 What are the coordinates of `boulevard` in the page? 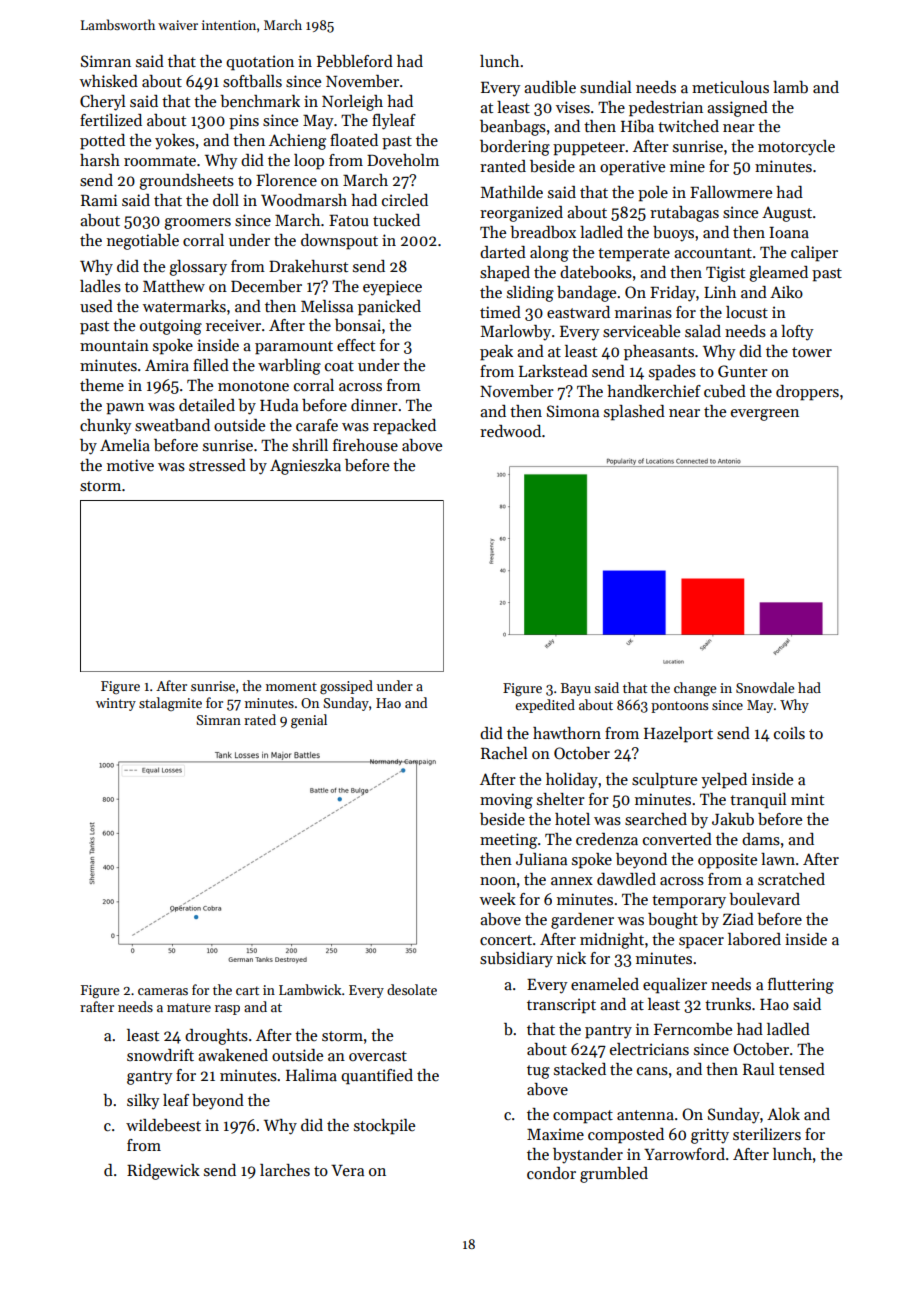 It's located at (764, 899).
